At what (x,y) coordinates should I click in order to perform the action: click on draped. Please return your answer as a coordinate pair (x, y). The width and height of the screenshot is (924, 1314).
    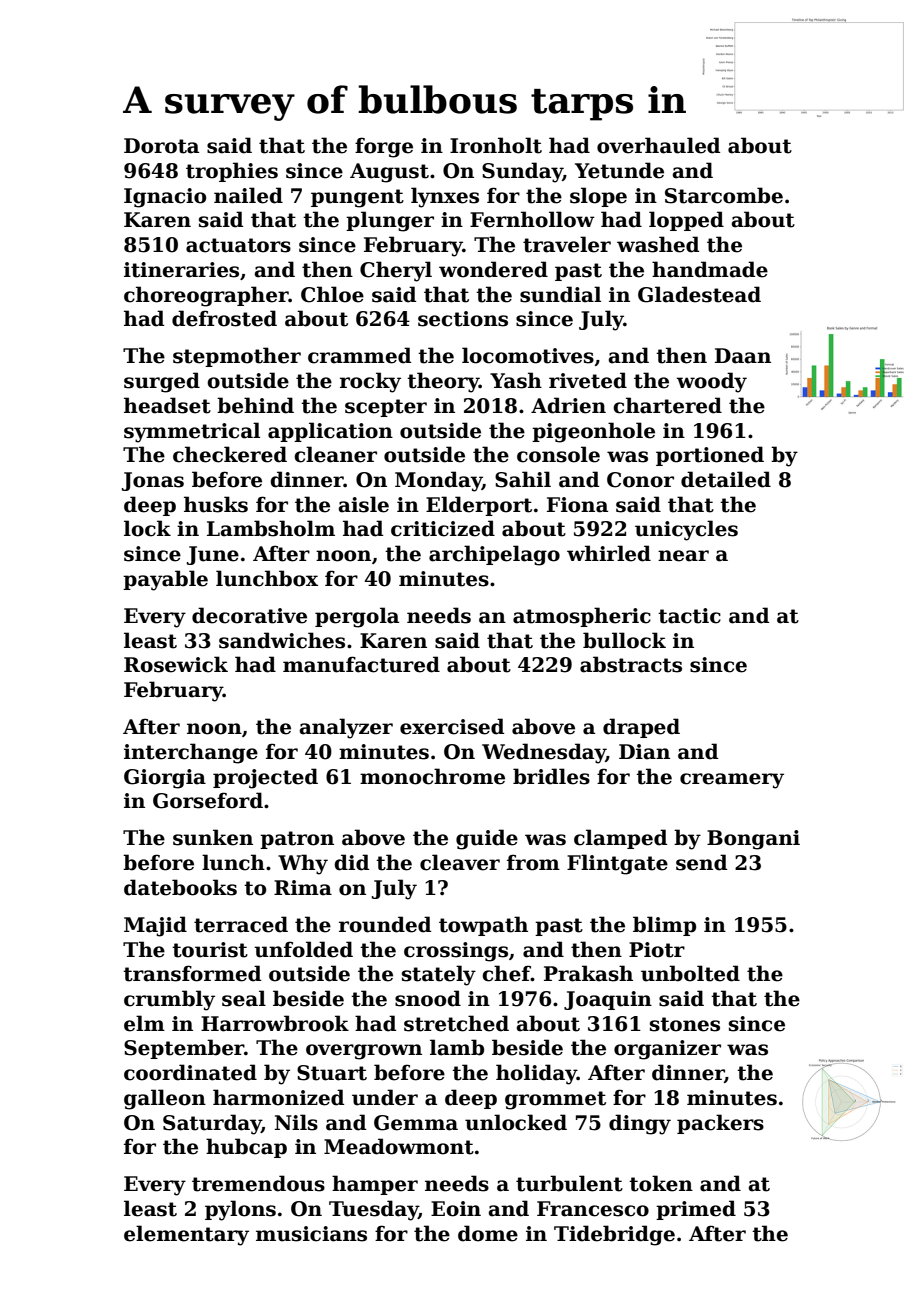
    Looking at the image, I should click on (641, 728).
